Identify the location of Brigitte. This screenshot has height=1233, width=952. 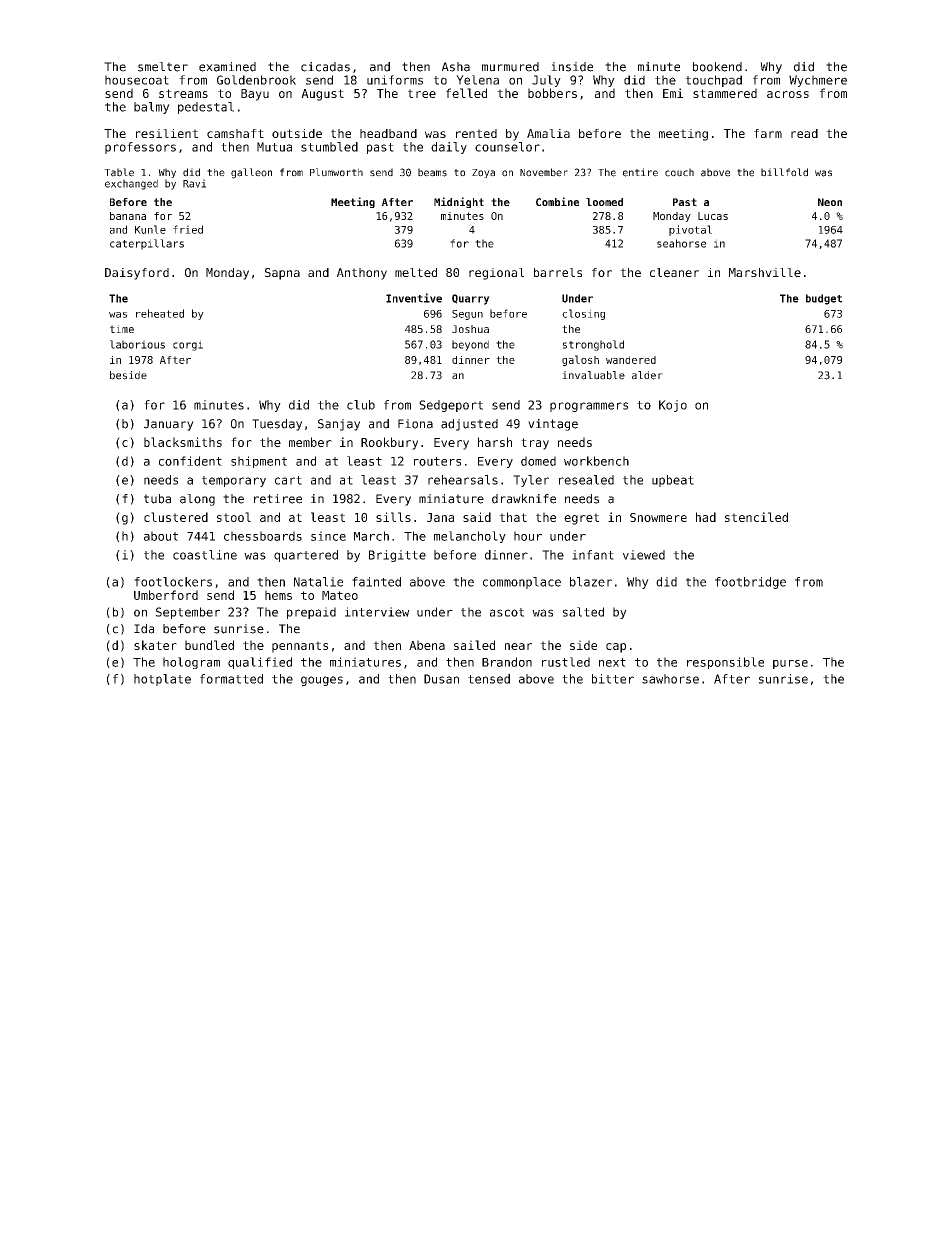
(397, 556).
